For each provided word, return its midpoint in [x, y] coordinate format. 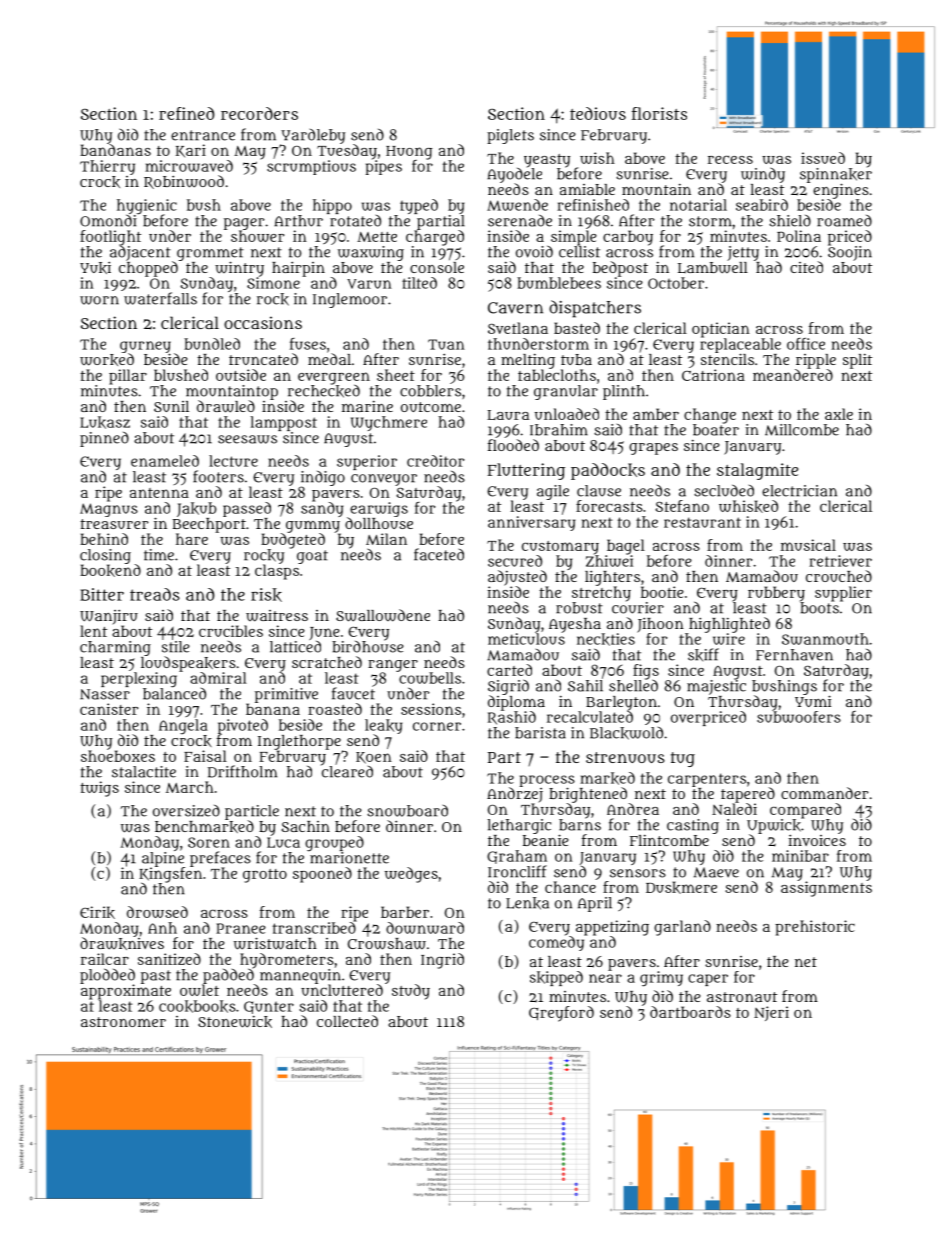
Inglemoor [350, 300]
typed [419, 206]
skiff [703, 654]
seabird [762, 205]
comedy [556, 943]
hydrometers [287, 960]
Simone [273, 283]
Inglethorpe [299, 742]
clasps [277, 572]
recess [730, 159]
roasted [335, 709]
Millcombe [802, 430]
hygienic [147, 206]
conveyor [384, 480]
